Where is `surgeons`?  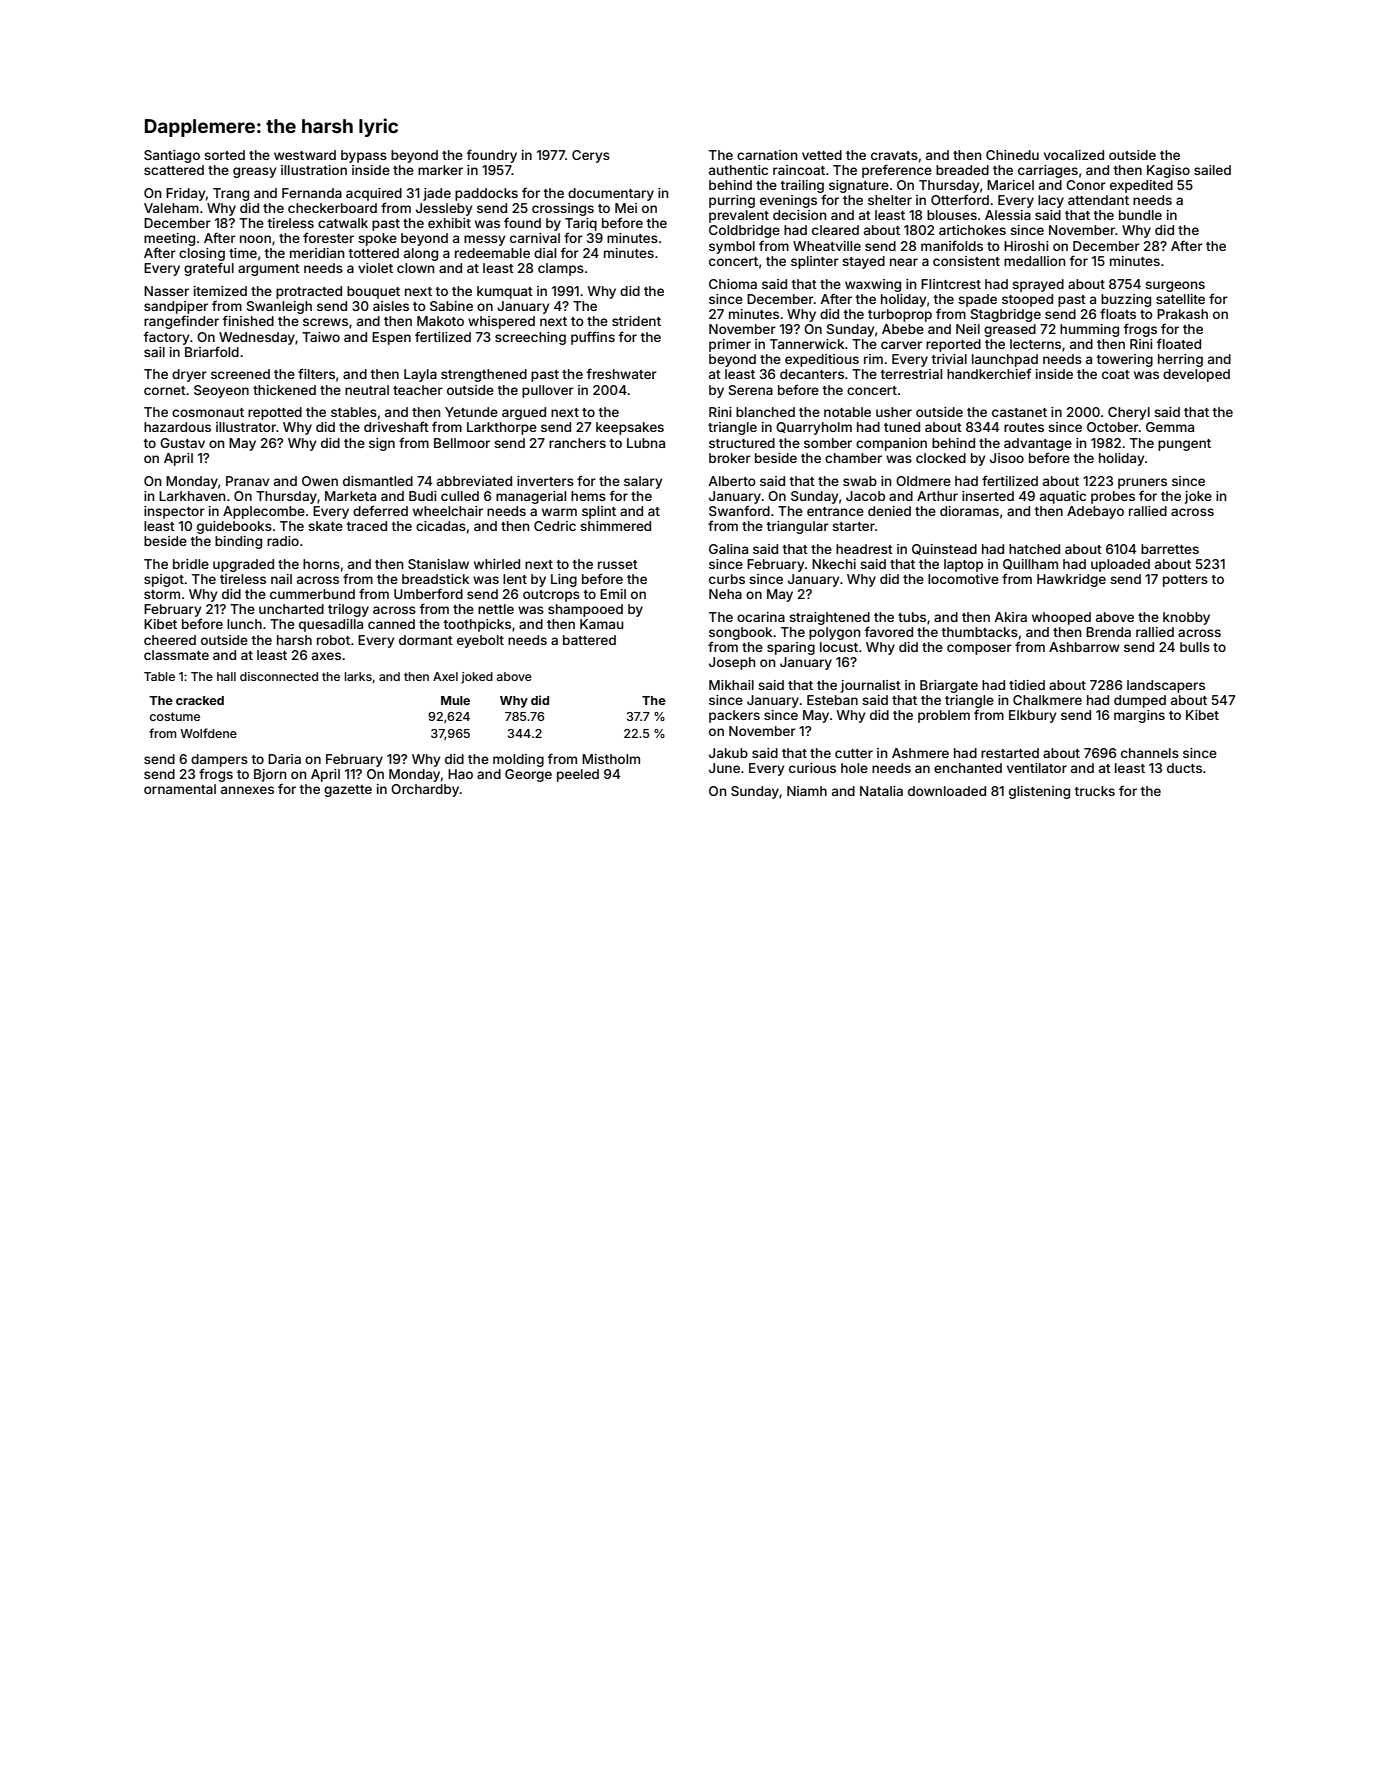
surgeons is located at coordinates (1175, 286).
